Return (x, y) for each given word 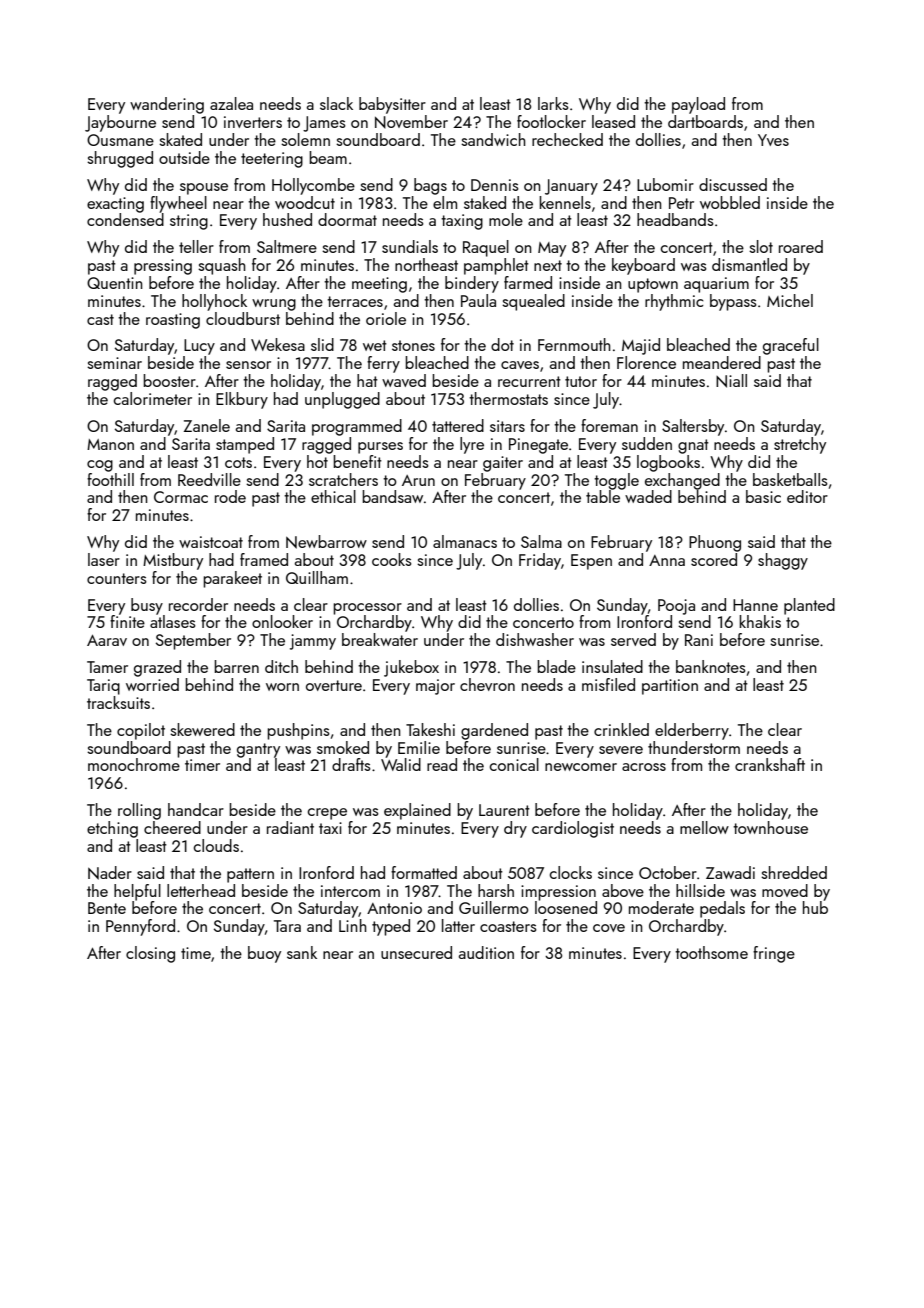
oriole (386, 318)
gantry (258, 750)
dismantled (749, 264)
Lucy (199, 347)
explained (417, 811)
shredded (794, 872)
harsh (496, 890)
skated (180, 139)
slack (336, 103)
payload (698, 105)
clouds (216, 845)
